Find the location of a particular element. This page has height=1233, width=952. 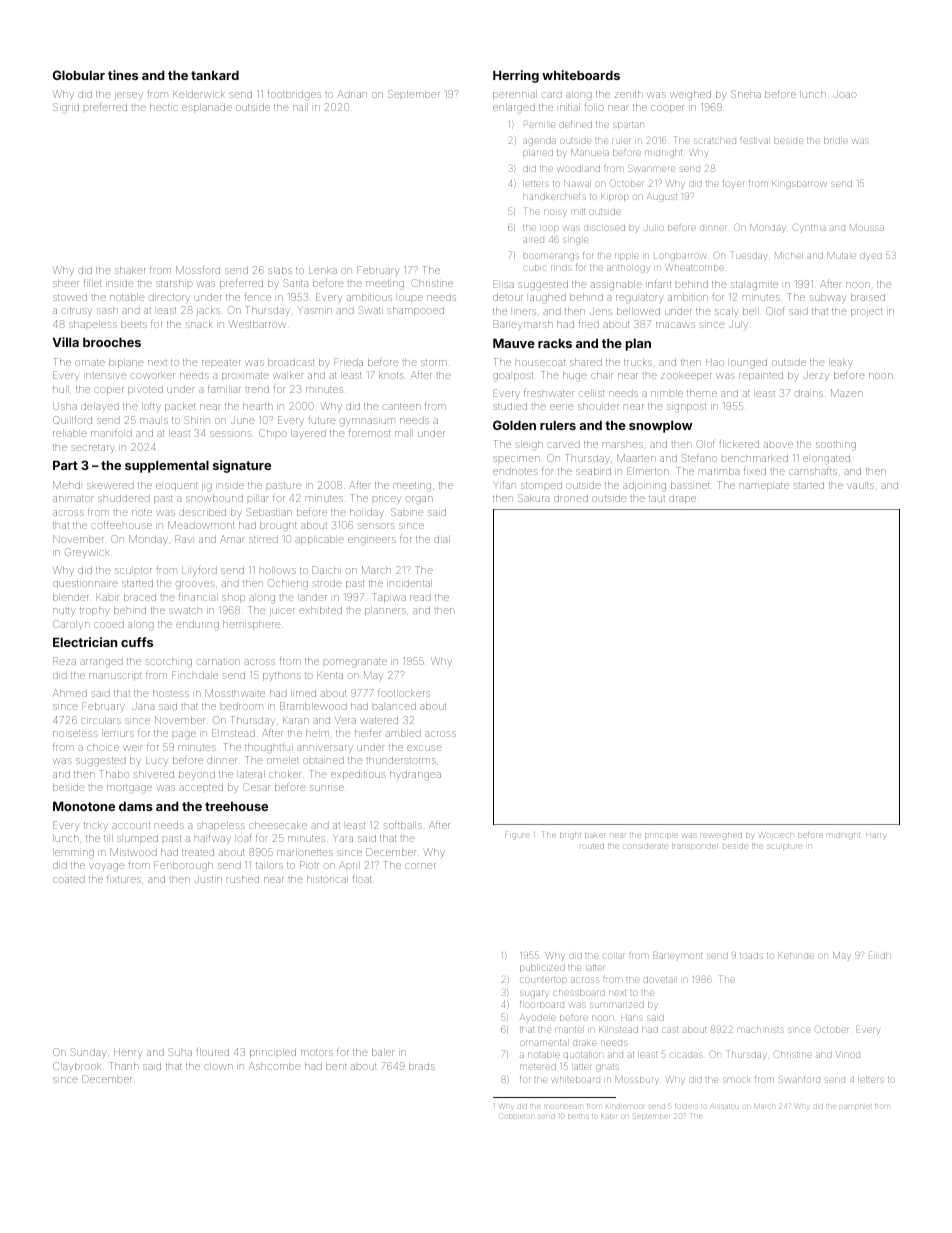

Jens is located at coordinates (601, 312).
